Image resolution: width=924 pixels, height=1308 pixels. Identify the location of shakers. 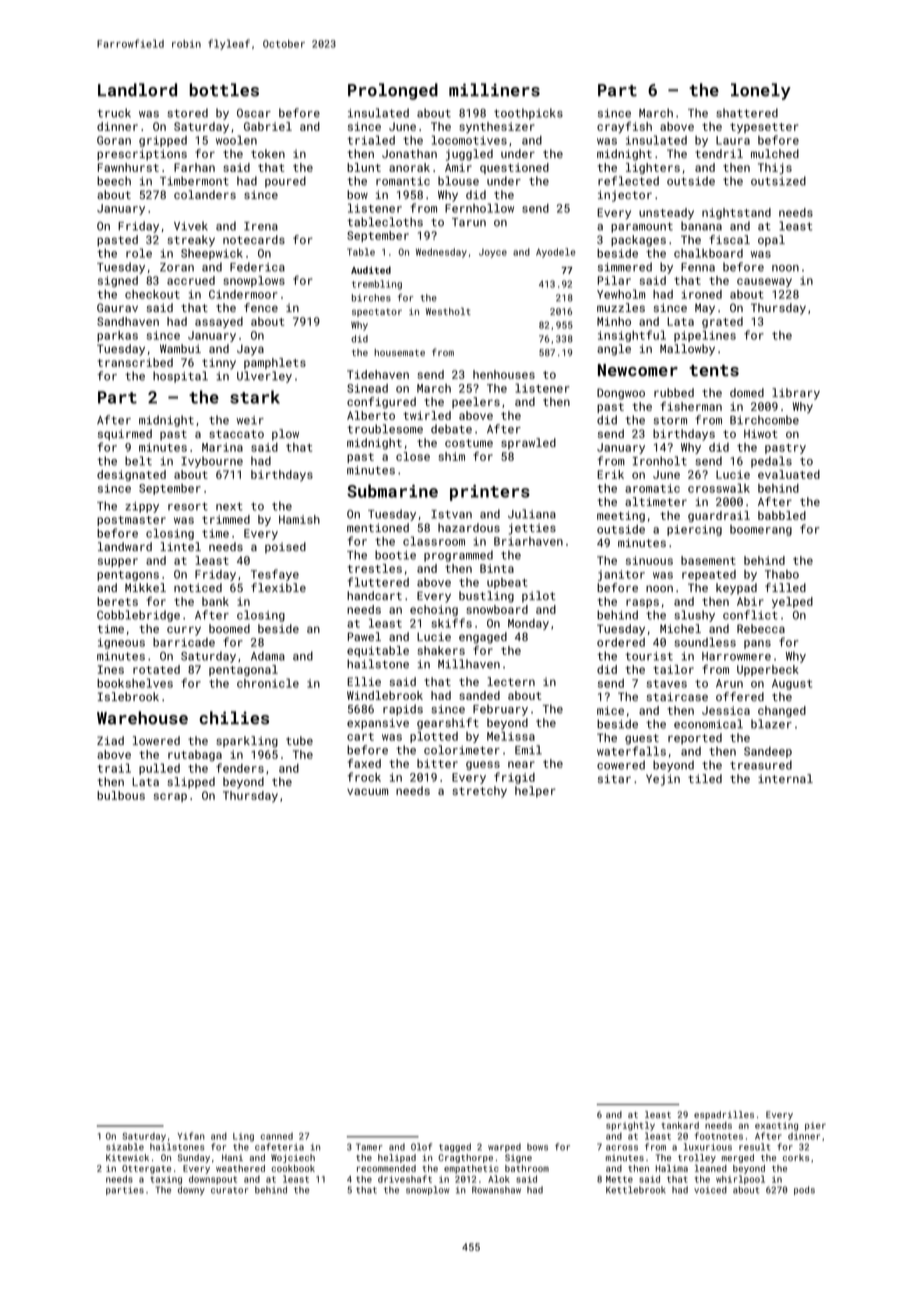
(441, 650).
